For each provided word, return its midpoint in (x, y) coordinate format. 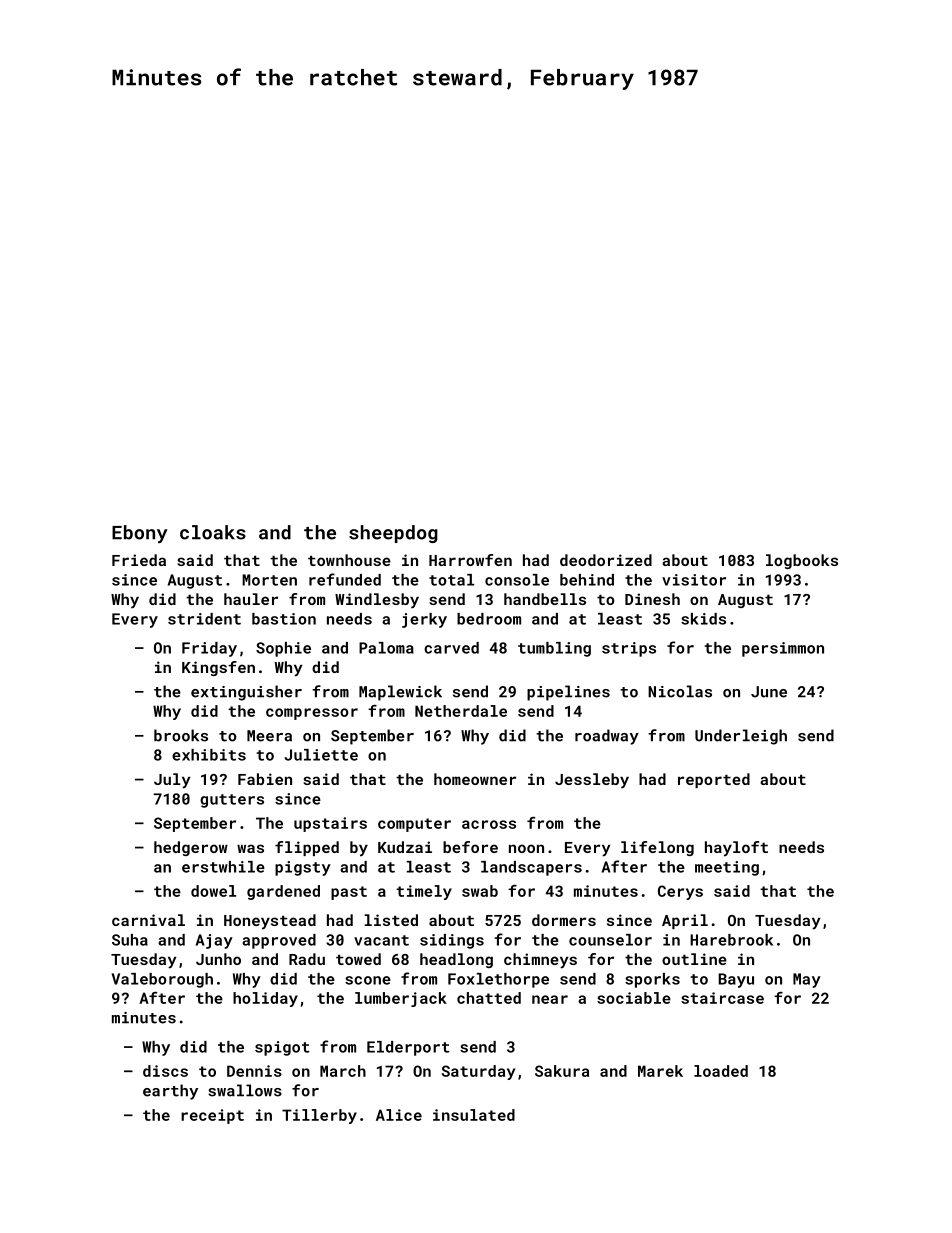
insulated (474, 1115)
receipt (212, 1116)
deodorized (606, 560)
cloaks (213, 532)
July (172, 781)
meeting (727, 868)
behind (587, 580)
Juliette (321, 755)
